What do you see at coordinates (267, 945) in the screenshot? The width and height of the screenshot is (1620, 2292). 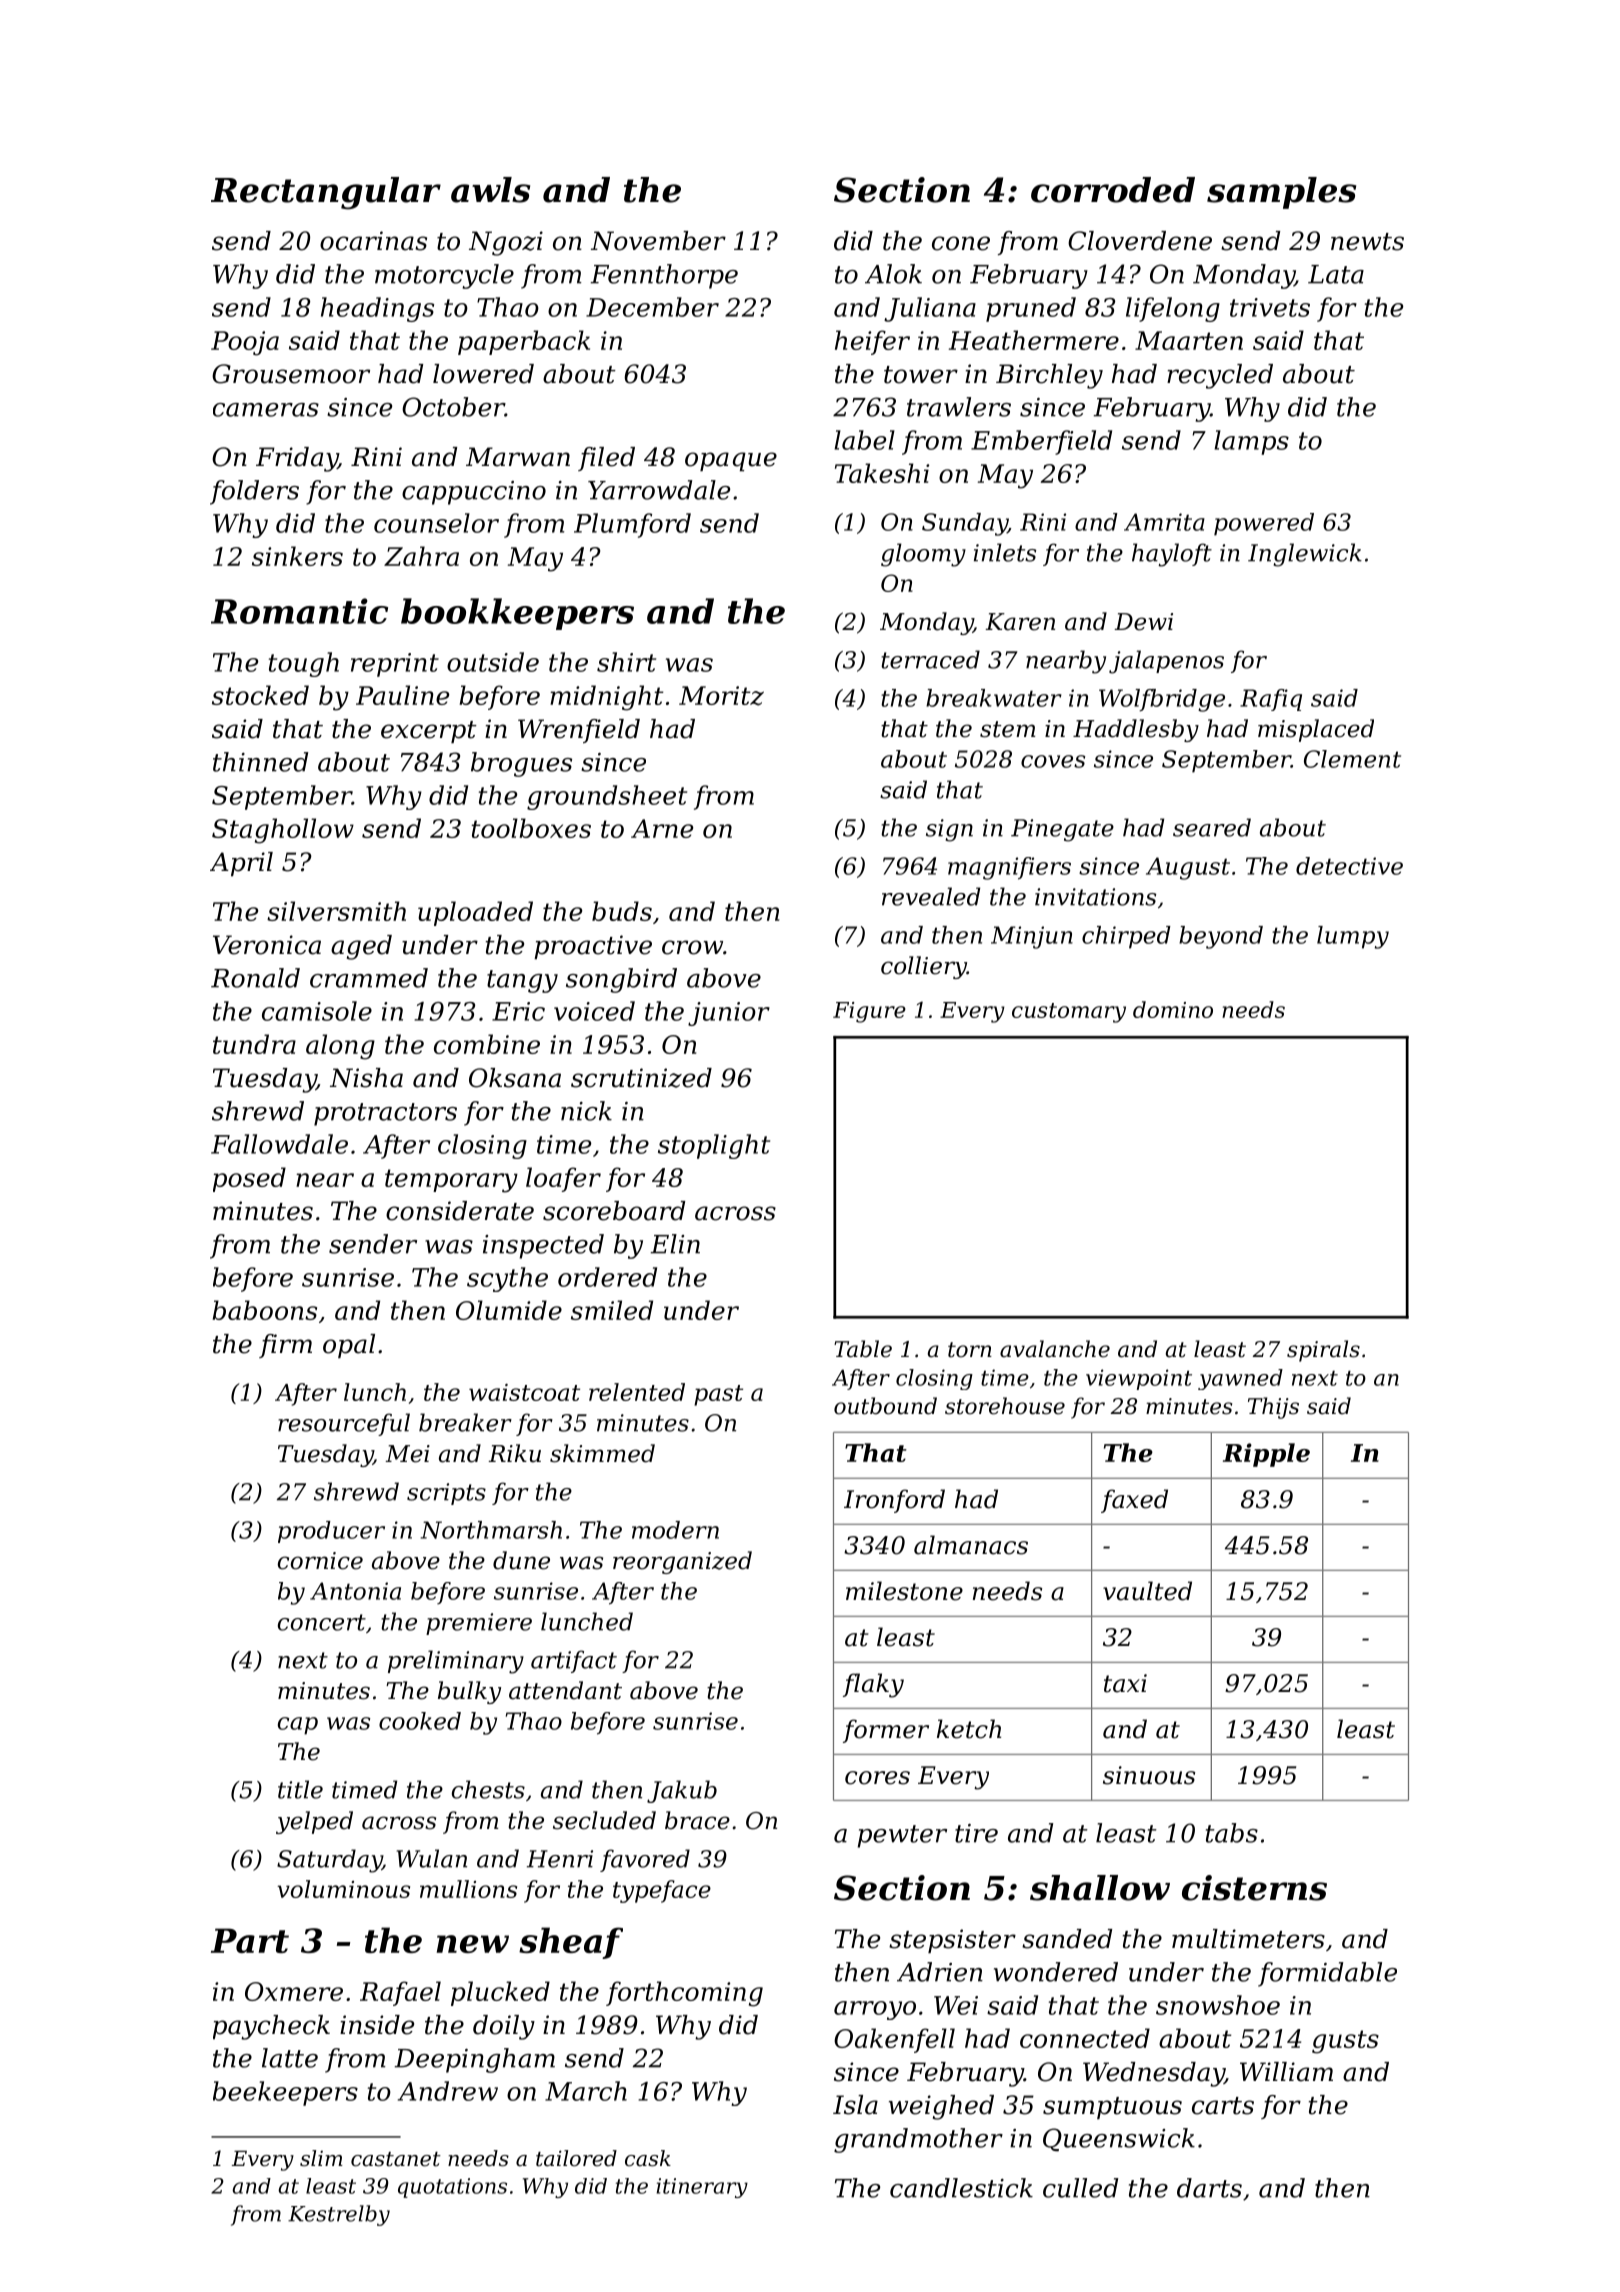 I see `Veronica` at bounding box center [267, 945].
